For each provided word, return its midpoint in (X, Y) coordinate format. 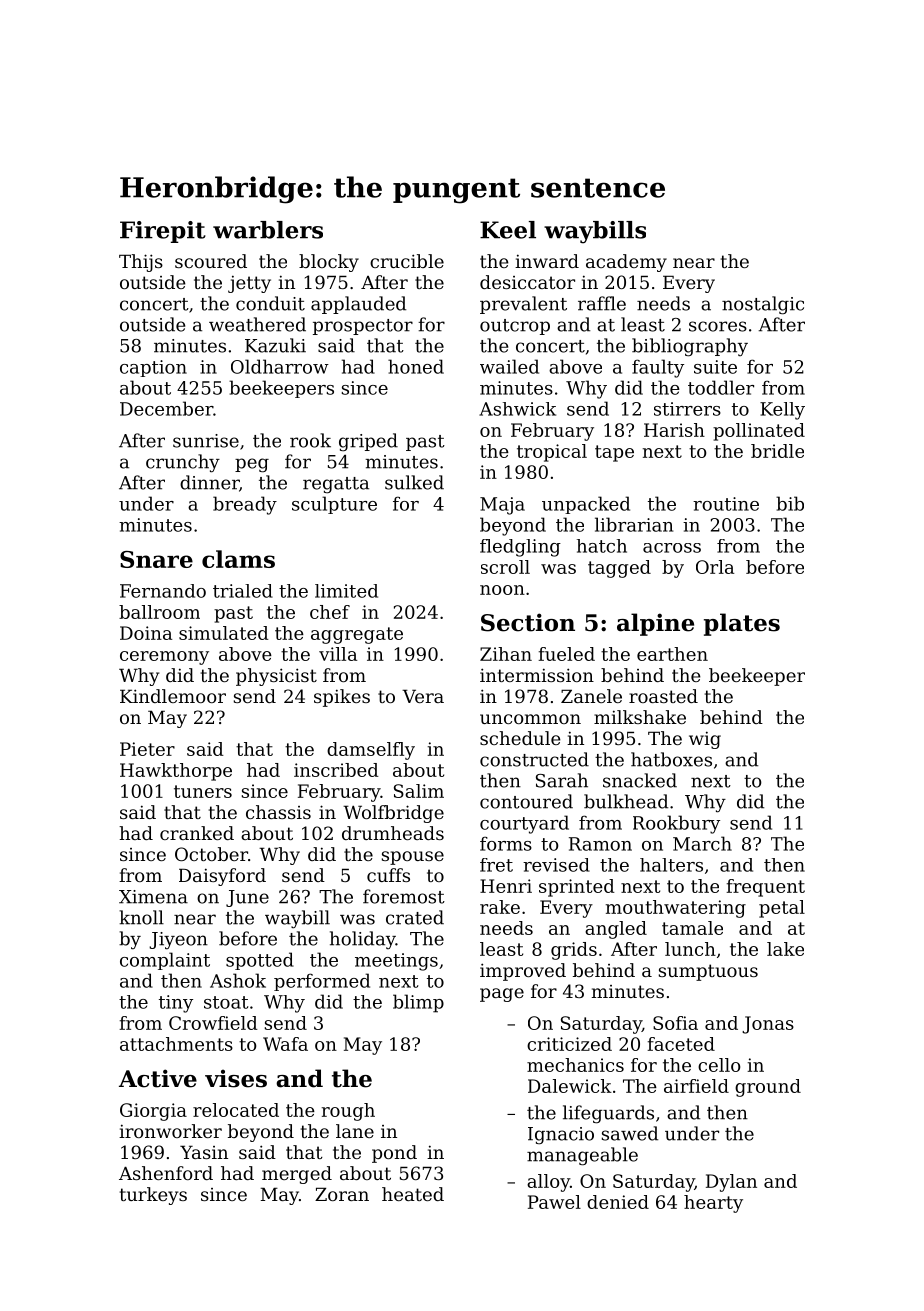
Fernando (163, 591)
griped (368, 442)
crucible (407, 261)
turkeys (153, 1196)
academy (626, 263)
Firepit (163, 232)
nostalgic (763, 305)
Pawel (554, 1202)
